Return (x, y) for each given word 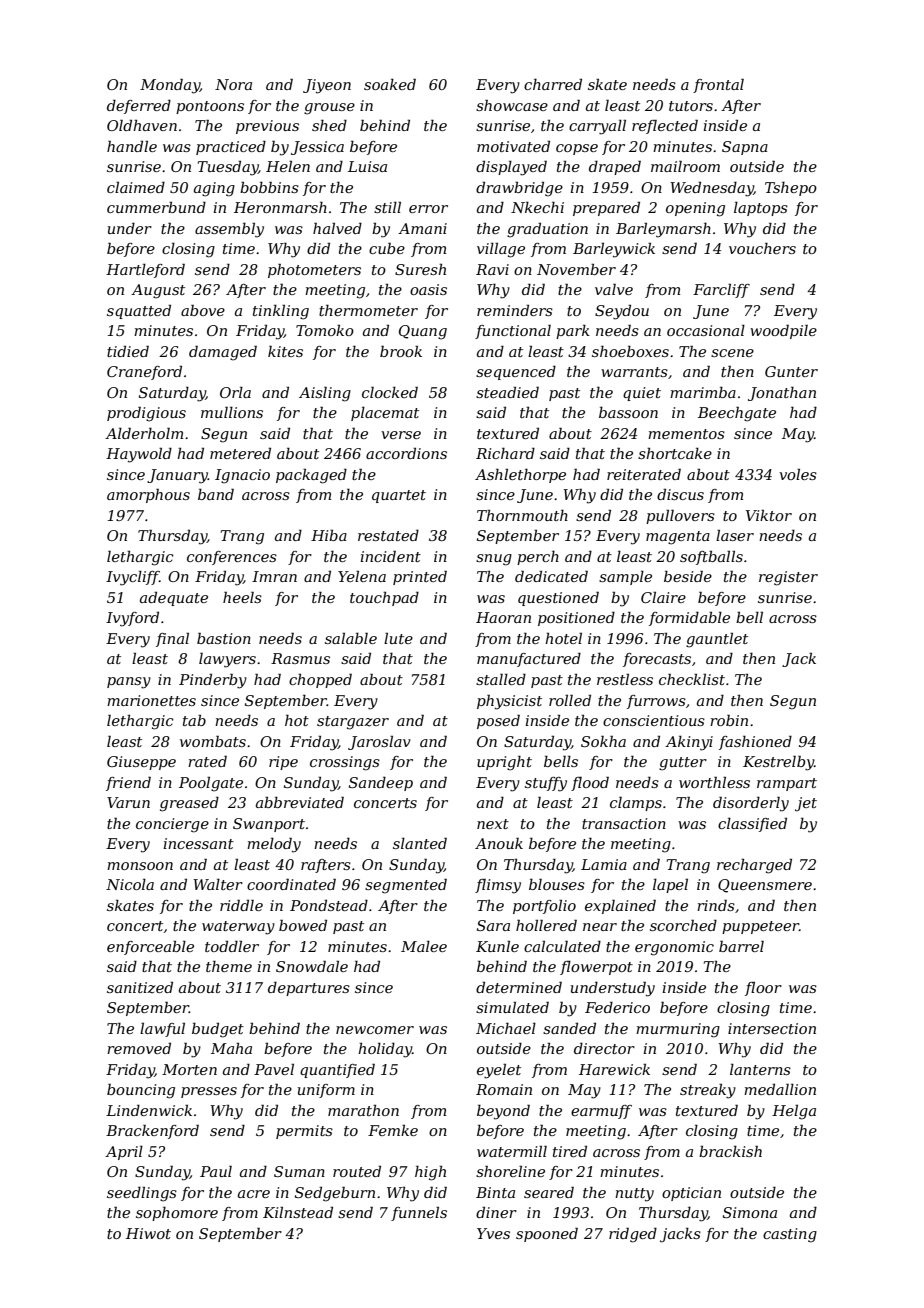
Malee (424, 946)
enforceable (150, 948)
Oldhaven (142, 125)
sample (625, 578)
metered (240, 453)
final (172, 640)
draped (615, 167)
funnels (419, 1214)
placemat (385, 414)
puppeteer (760, 927)
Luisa (367, 166)
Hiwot (148, 1233)
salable (351, 638)
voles (798, 474)
